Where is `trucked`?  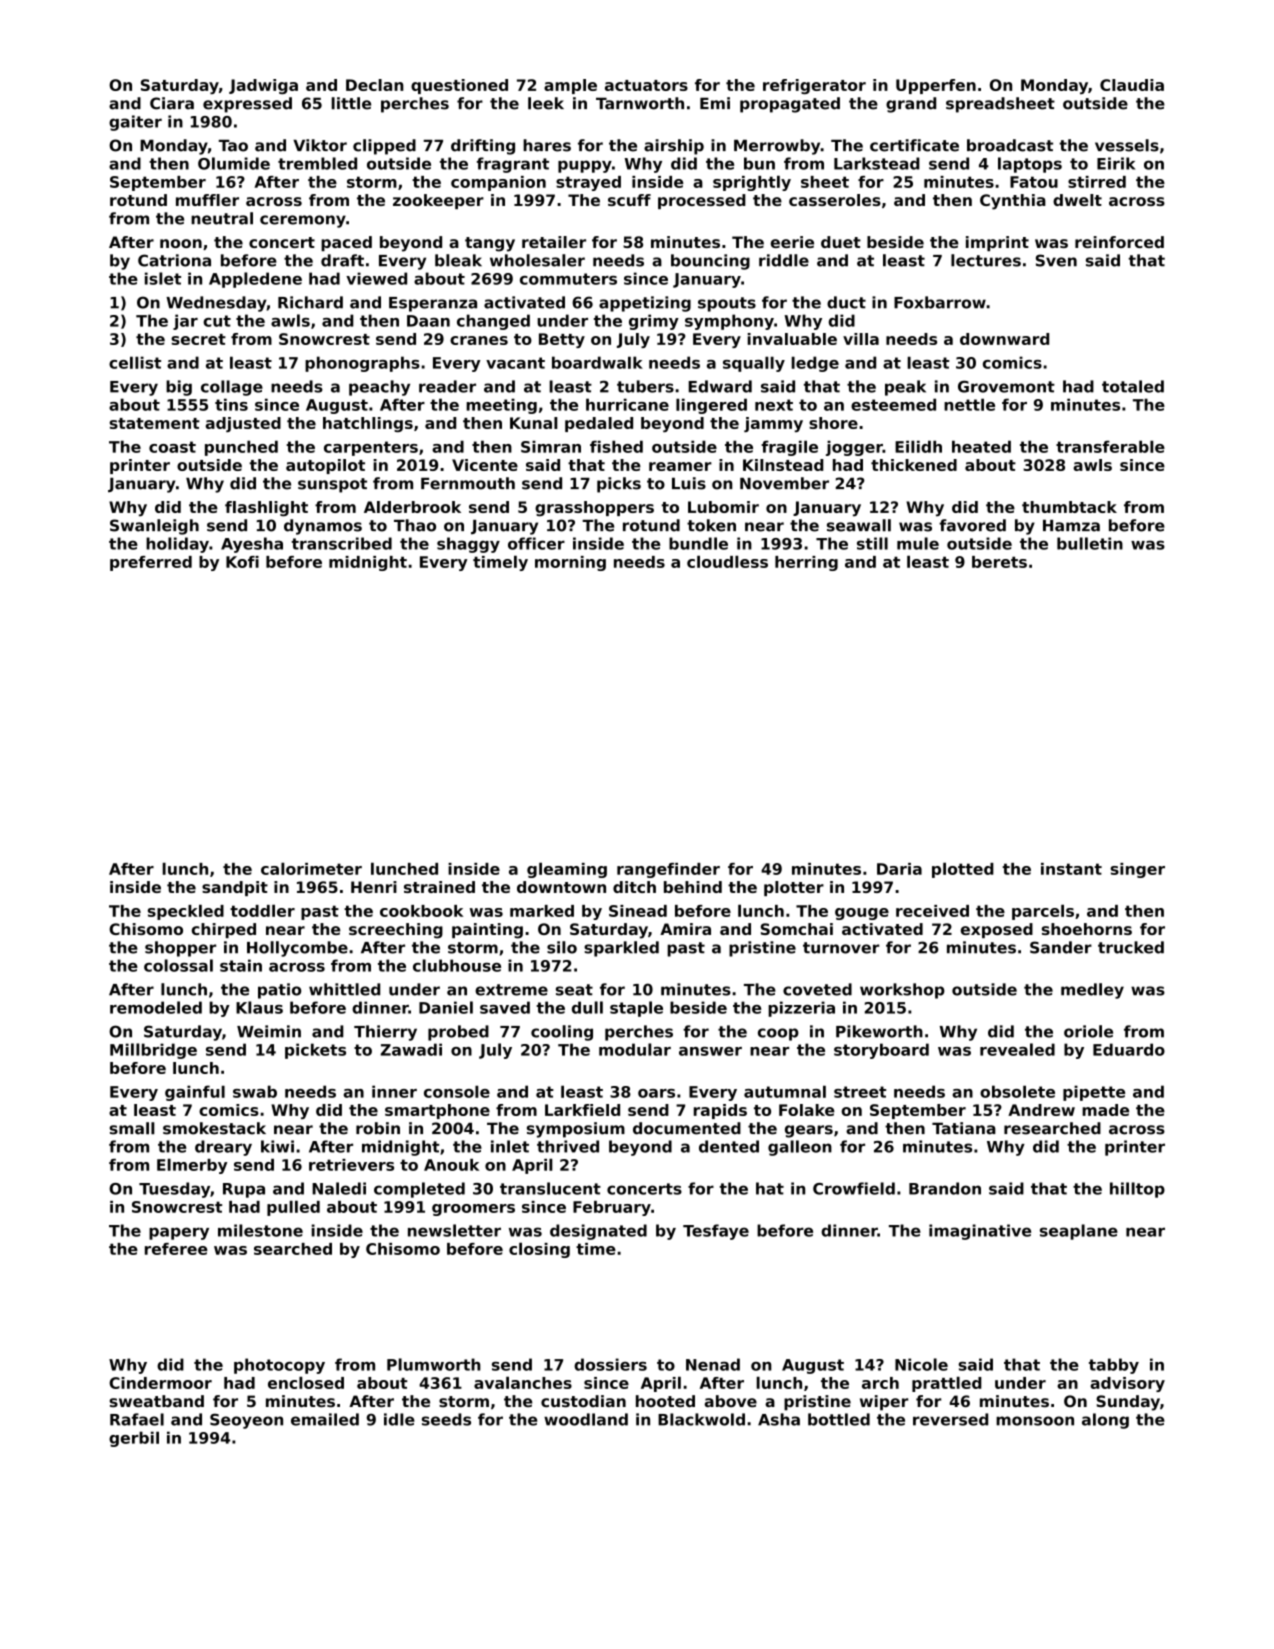 trucked is located at coordinates (1131, 947).
